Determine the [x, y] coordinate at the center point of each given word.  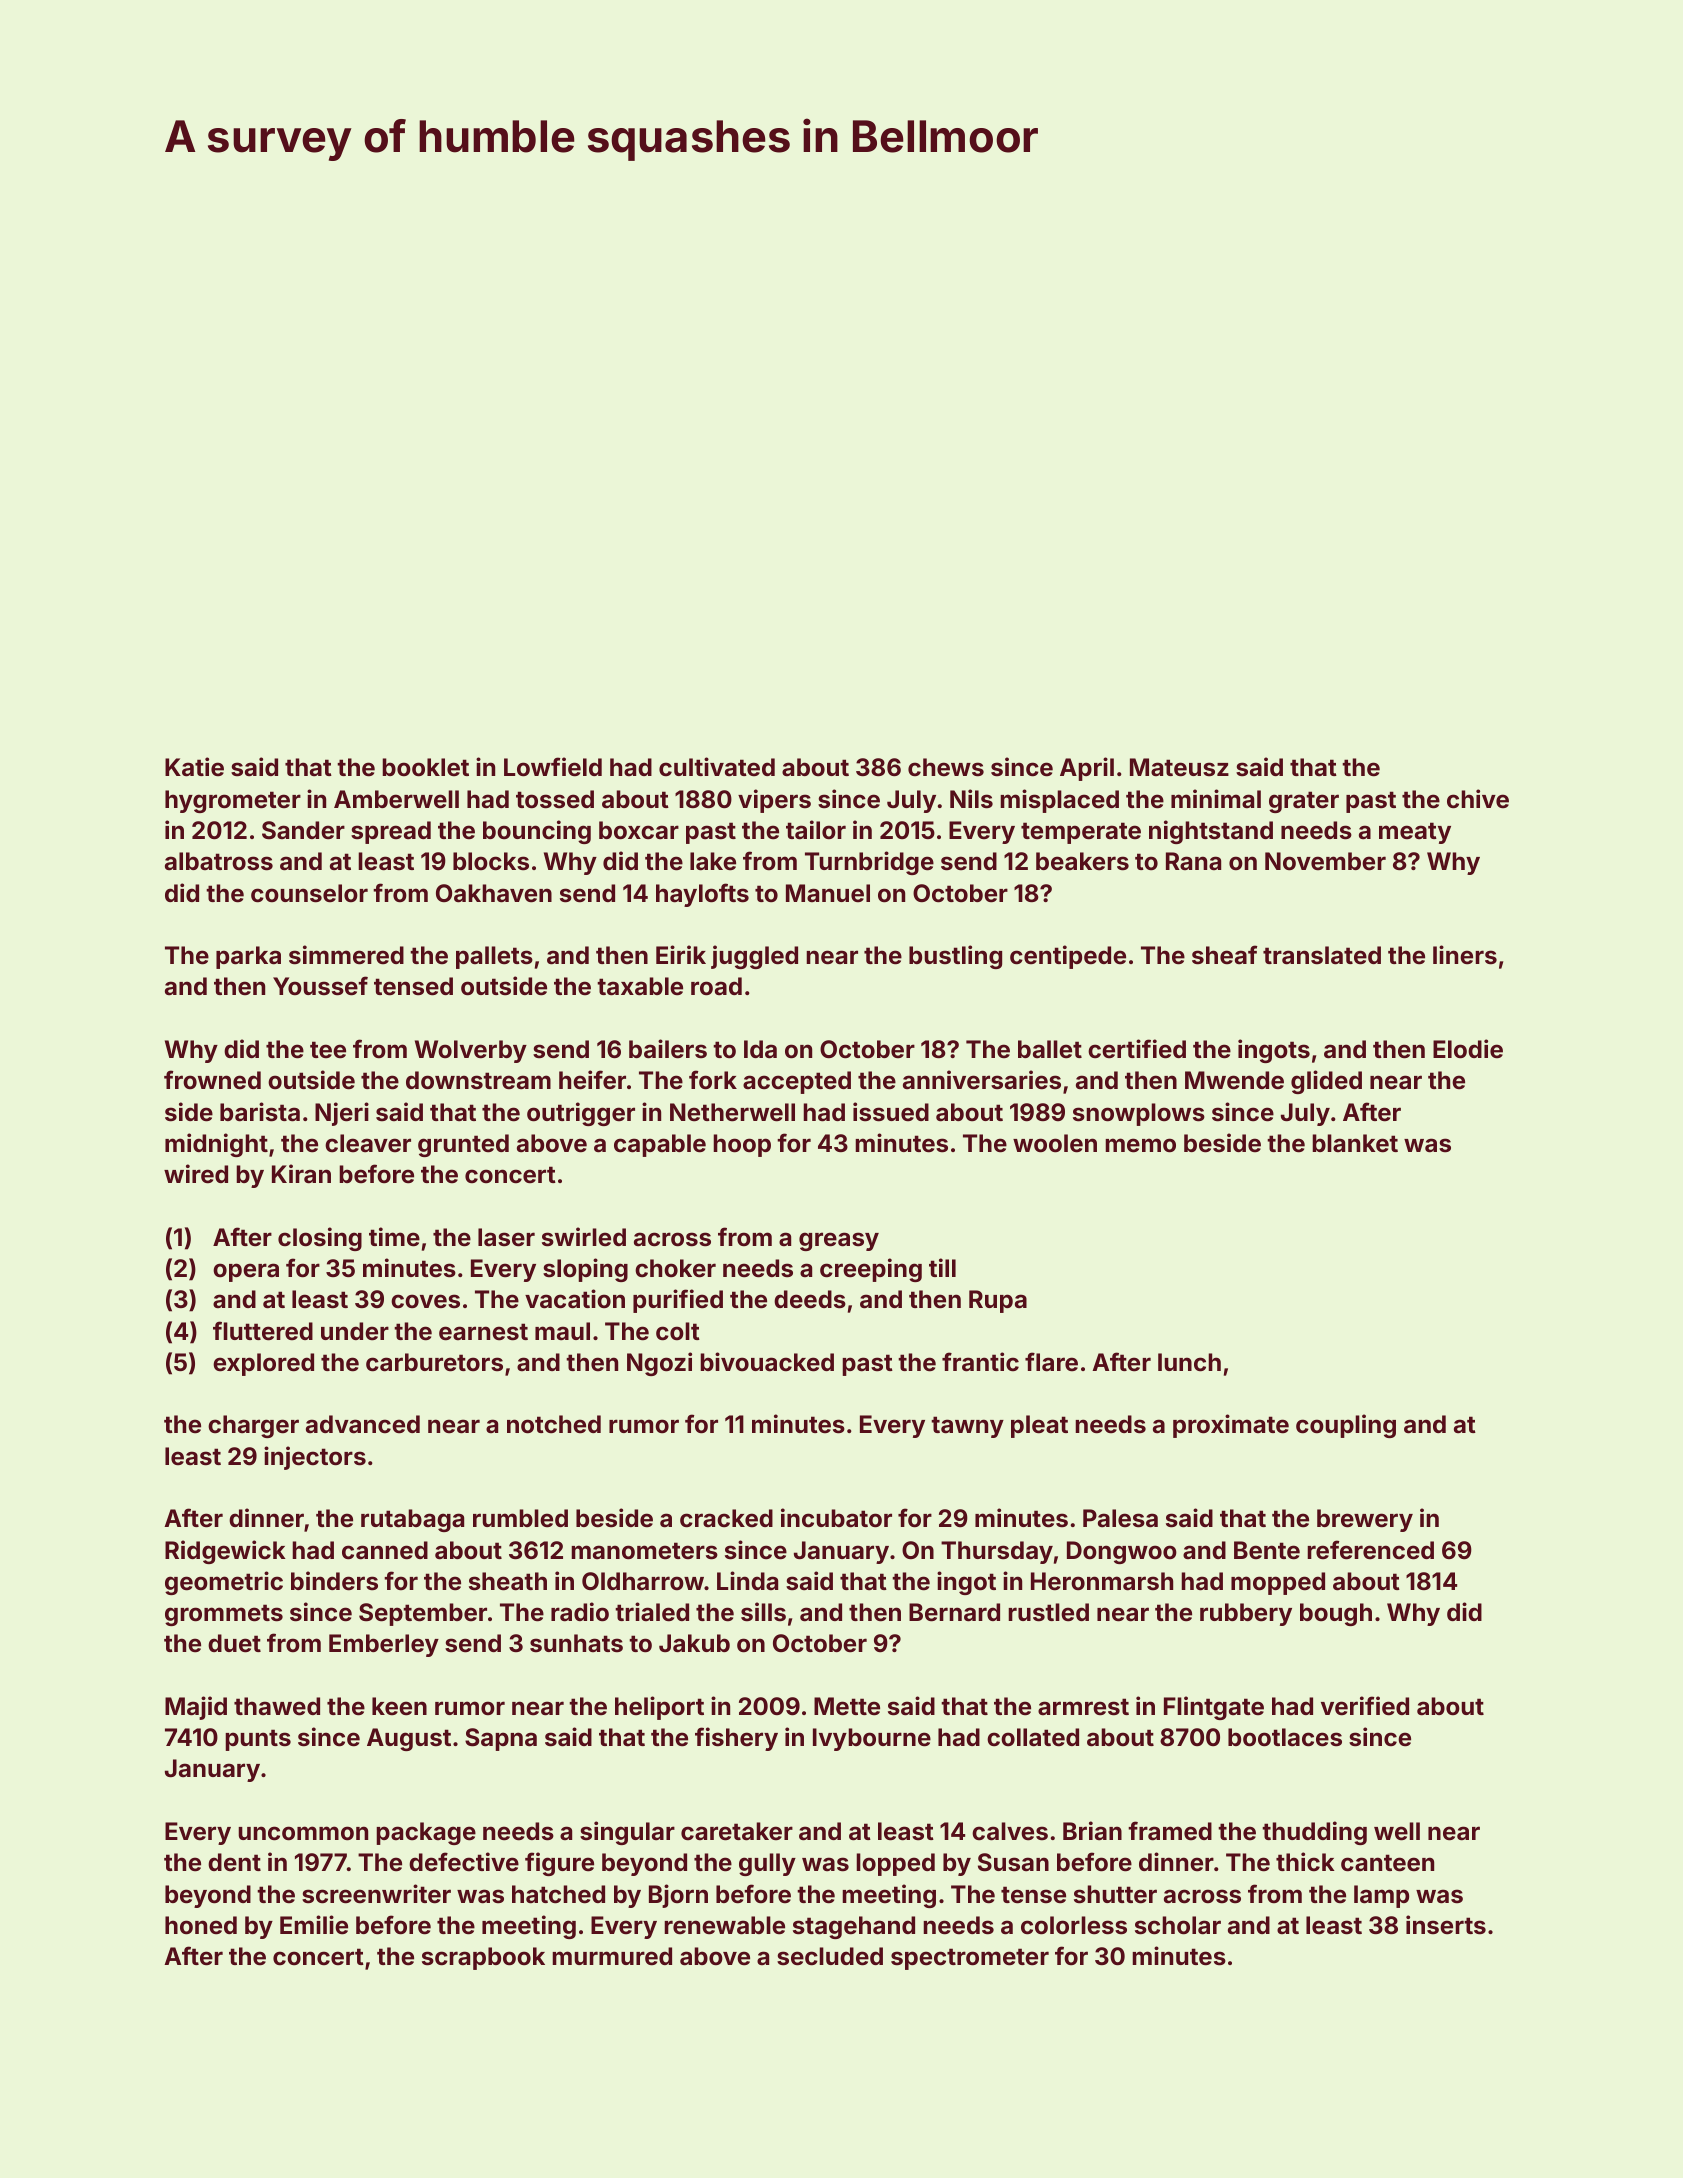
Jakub [694, 1643]
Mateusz [1179, 767]
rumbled [520, 1518]
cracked [726, 1518]
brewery [1365, 1520]
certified [1137, 1049]
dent [234, 1862]
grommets [224, 1615]
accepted [797, 1082]
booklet [425, 767]
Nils [971, 799]
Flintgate [1214, 1708]
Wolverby [471, 1051]
